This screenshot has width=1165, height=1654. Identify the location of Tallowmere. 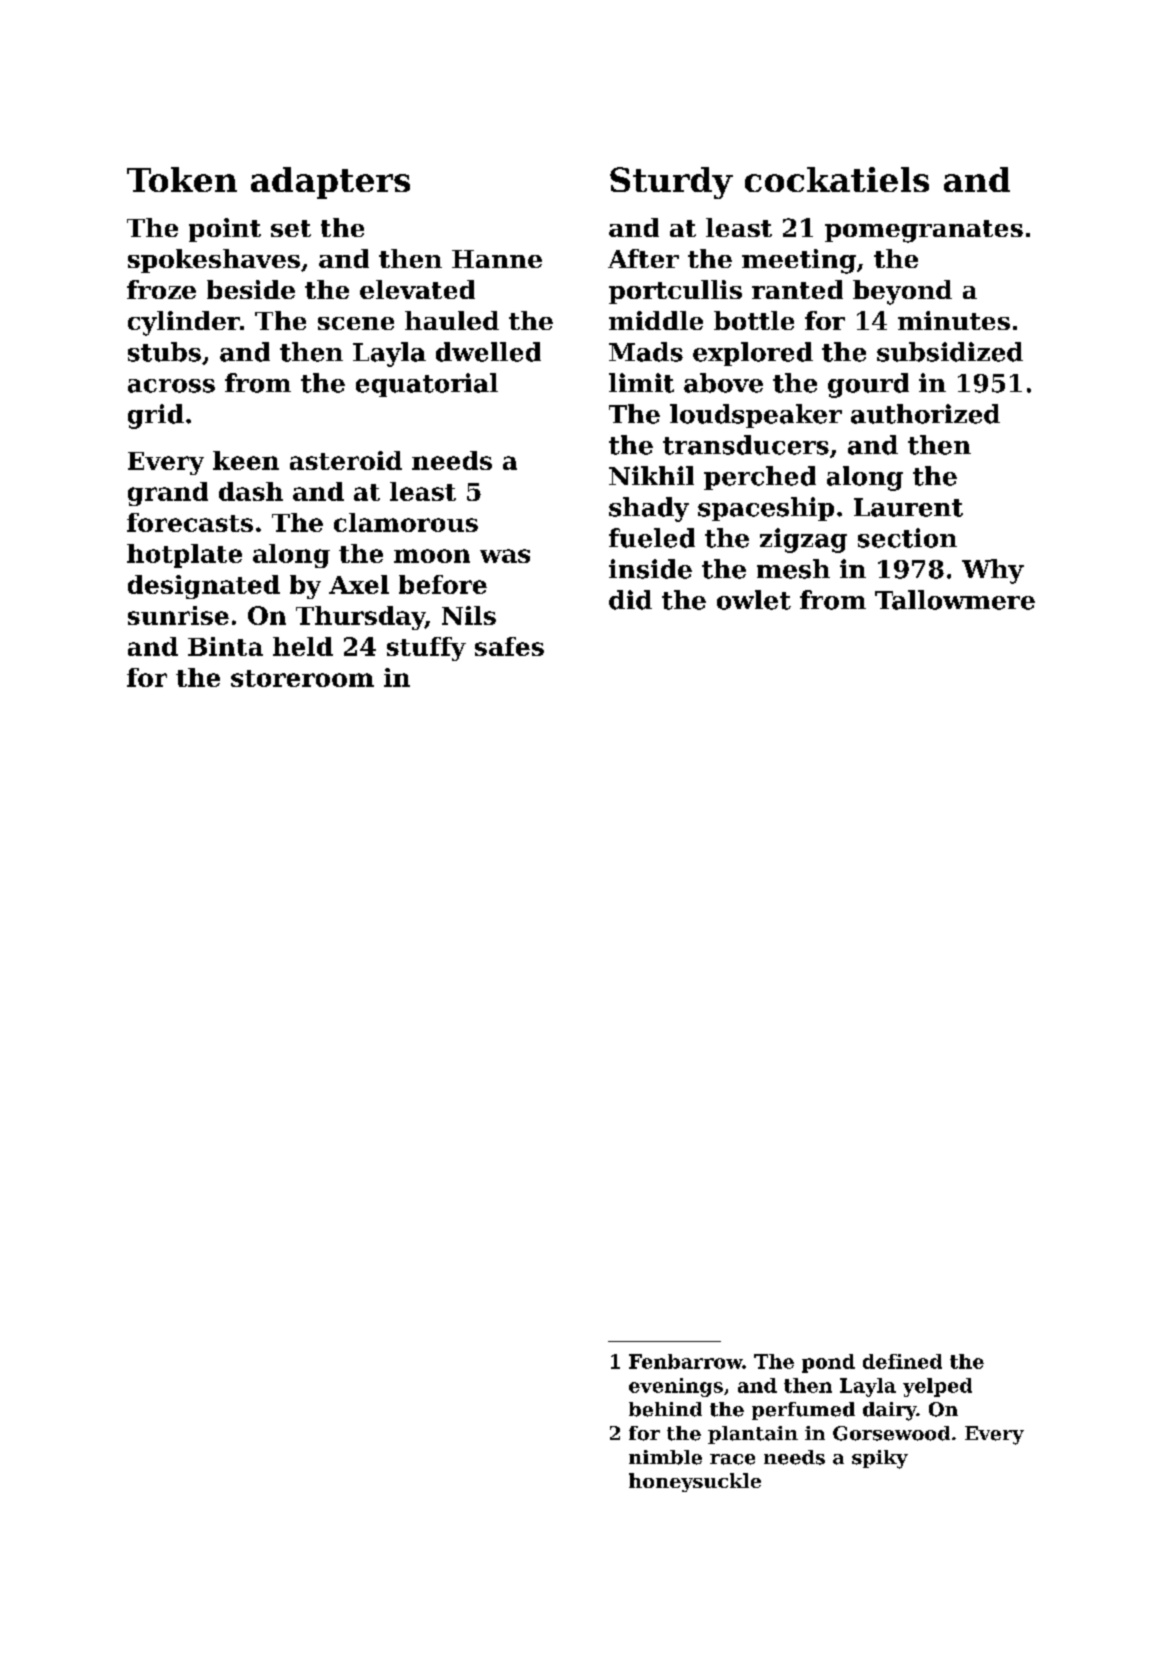
(955, 600).
